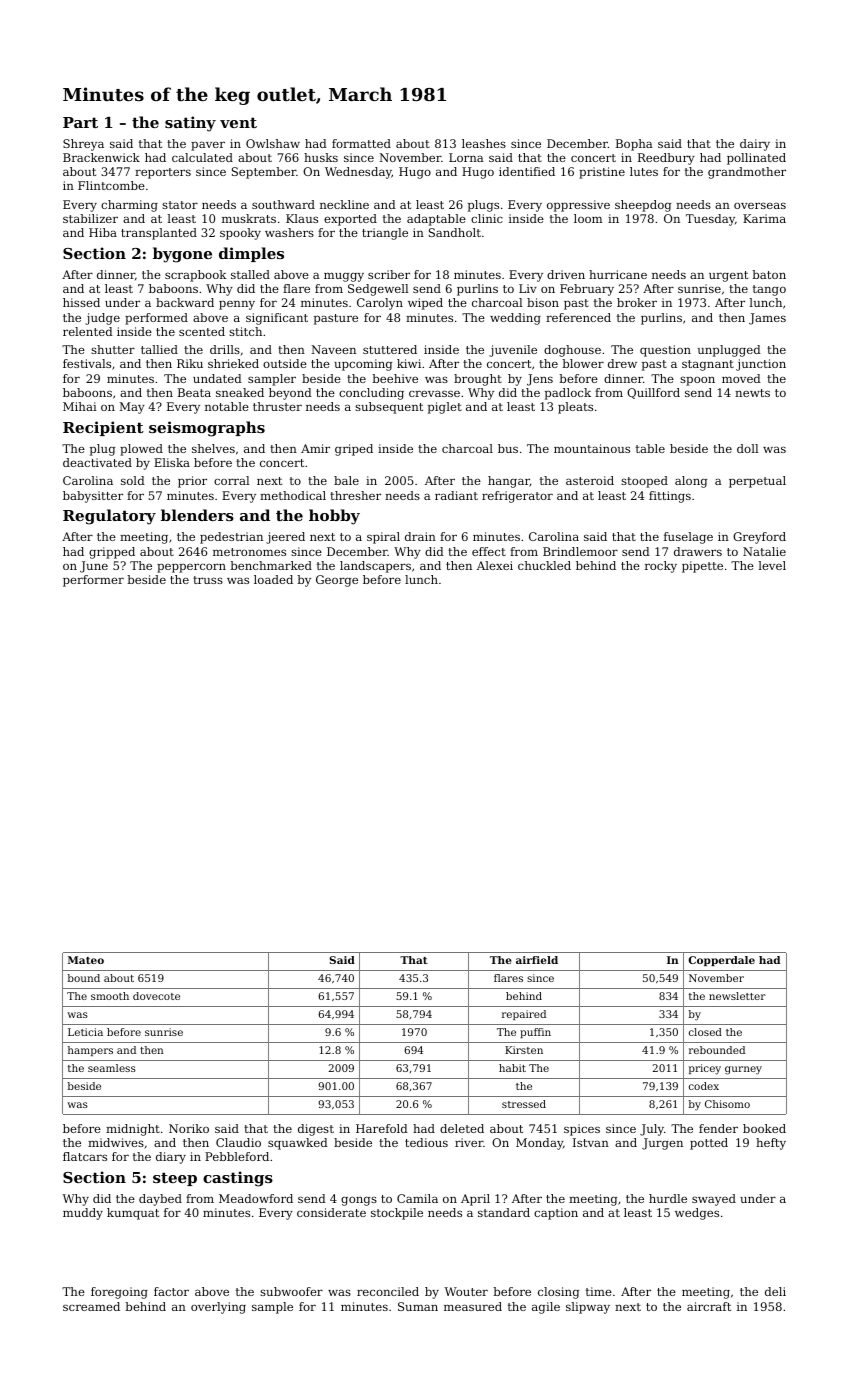 The height and width of the image is (1400, 849). Describe the element at coordinates (524, 1015) in the image. I see `repaired` at that location.
